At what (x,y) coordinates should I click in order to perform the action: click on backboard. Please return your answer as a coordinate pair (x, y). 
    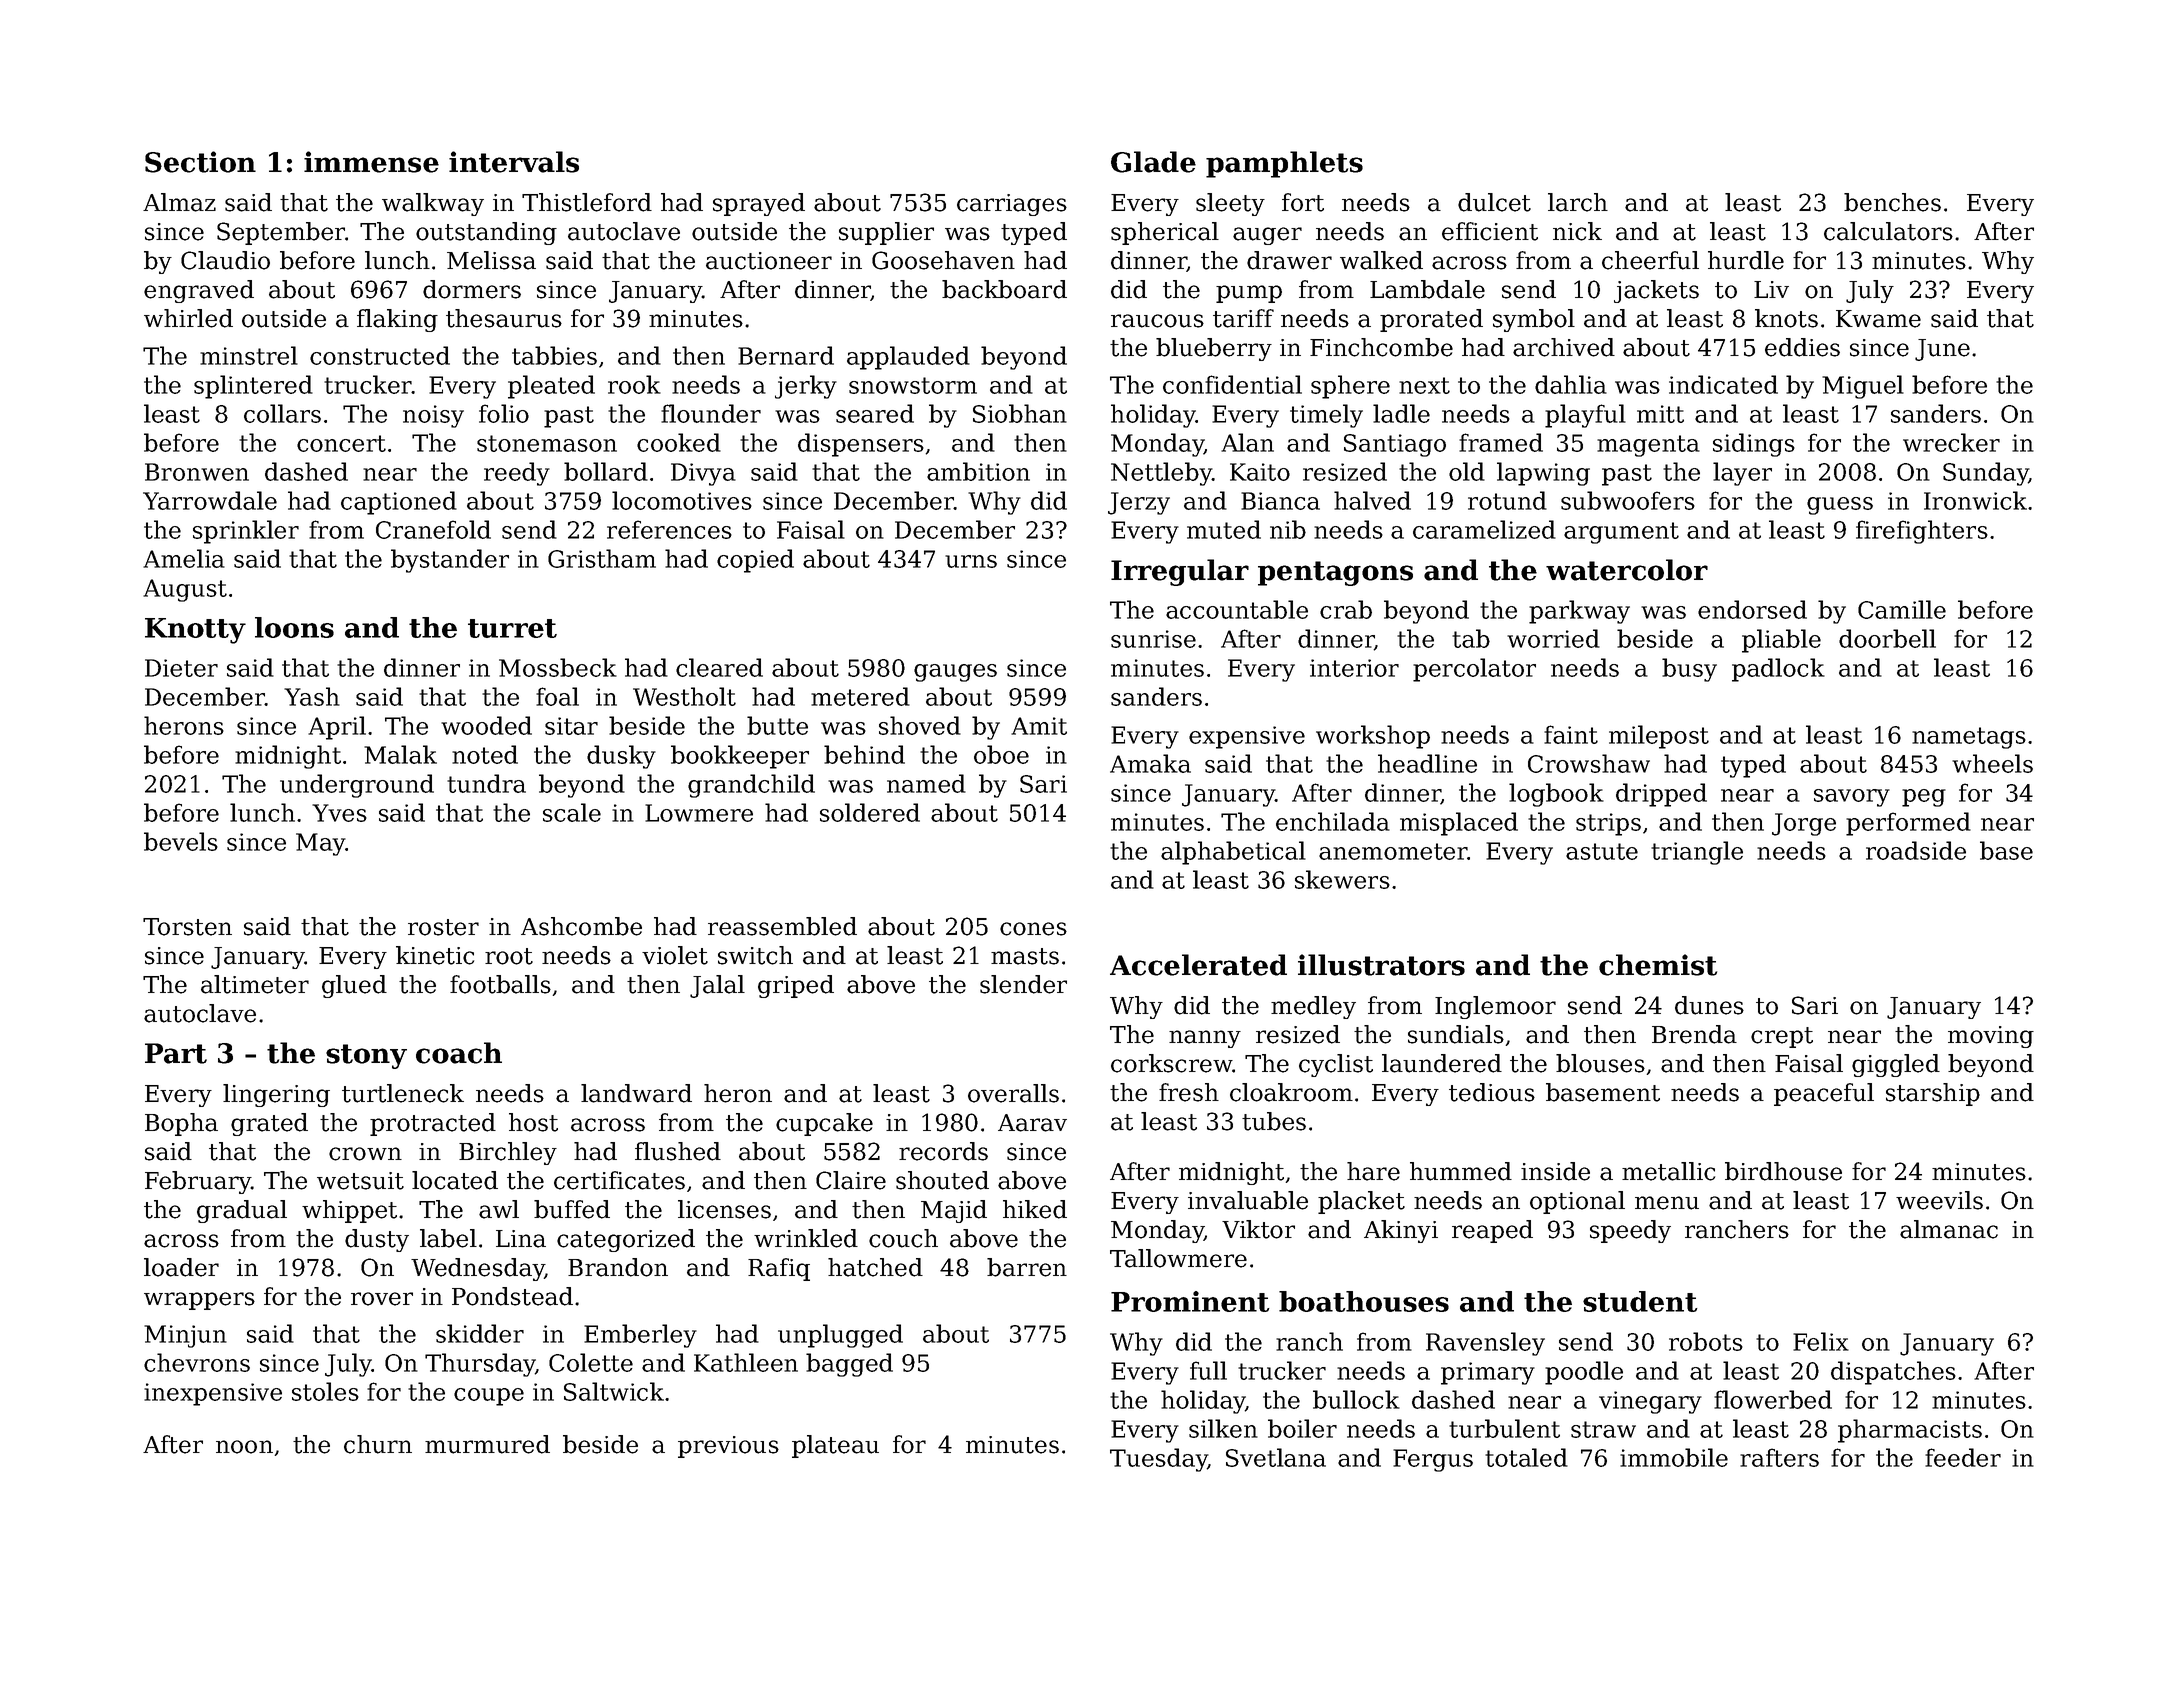
    Looking at the image, I should click on (1004, 289).
